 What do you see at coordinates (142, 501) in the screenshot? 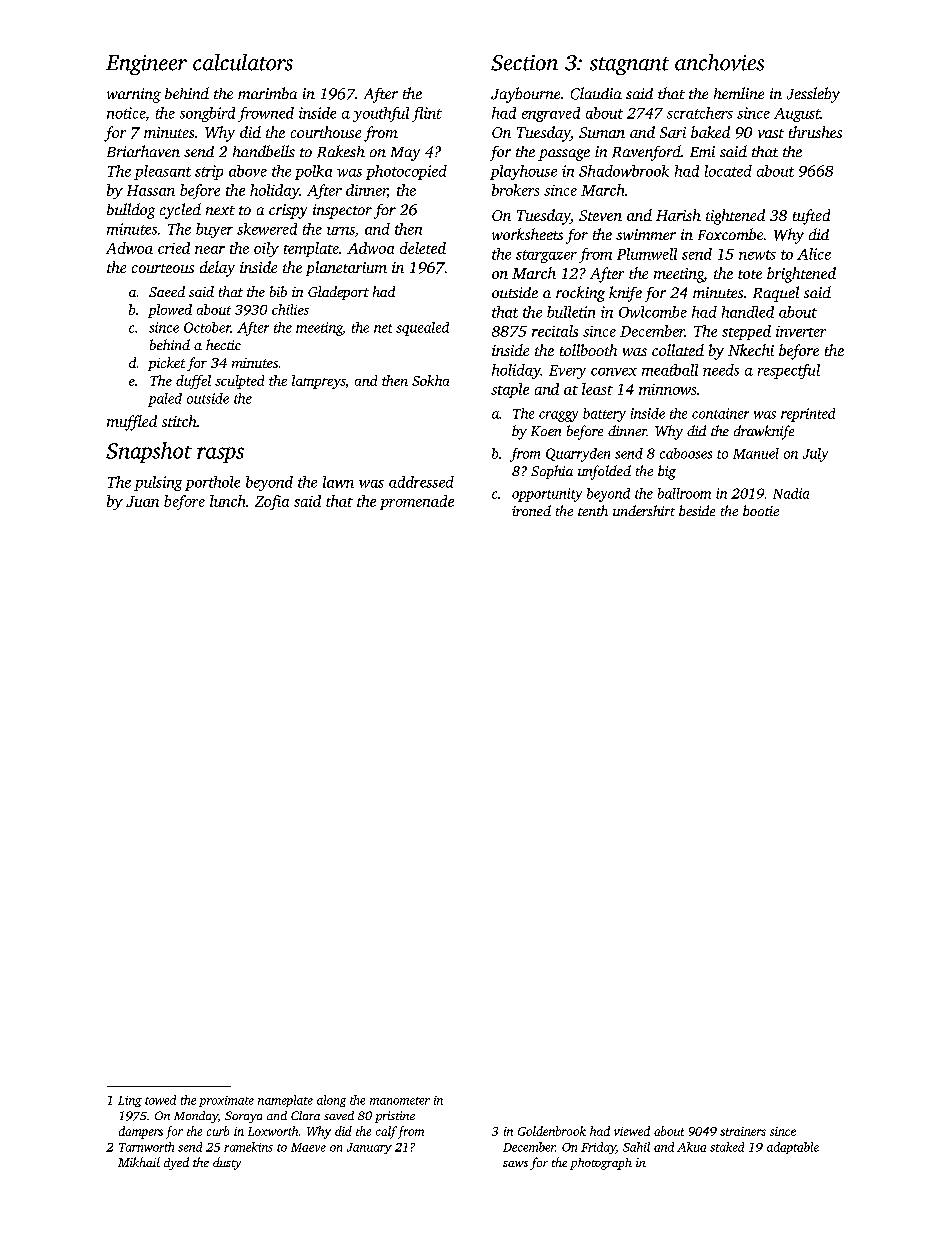
I see `Juan` at bounding box center [142, 501].
